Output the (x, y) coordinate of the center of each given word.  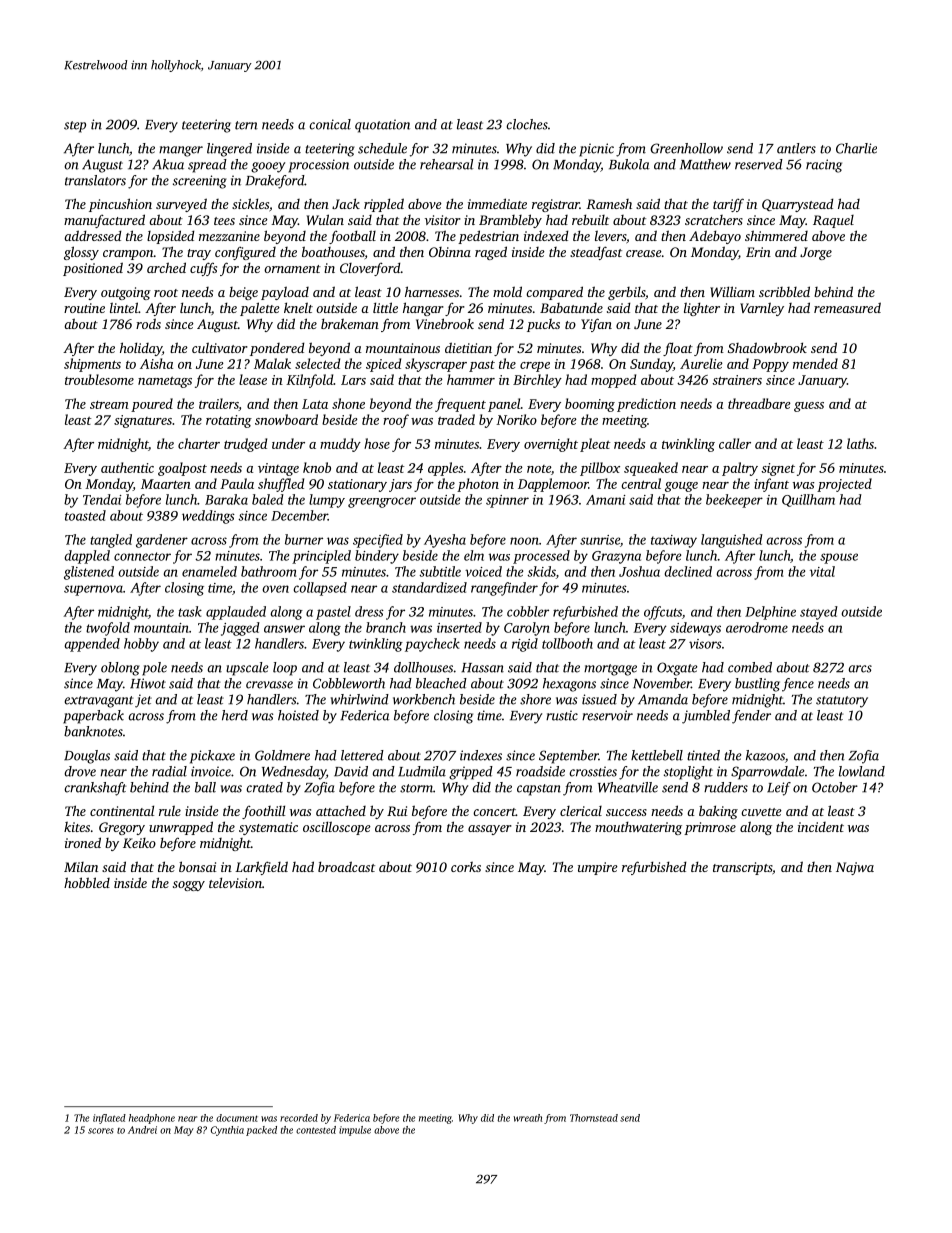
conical (330, 124)
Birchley (537, 381)
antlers (796, 148)
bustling (757, 685)
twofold (108, 629)
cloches (527, 124)
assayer (490, 830)
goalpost (182, 469)
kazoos (765, 755)
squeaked (651, 469)
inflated (109, 1119)
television (235, 882)
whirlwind (360, 699)
